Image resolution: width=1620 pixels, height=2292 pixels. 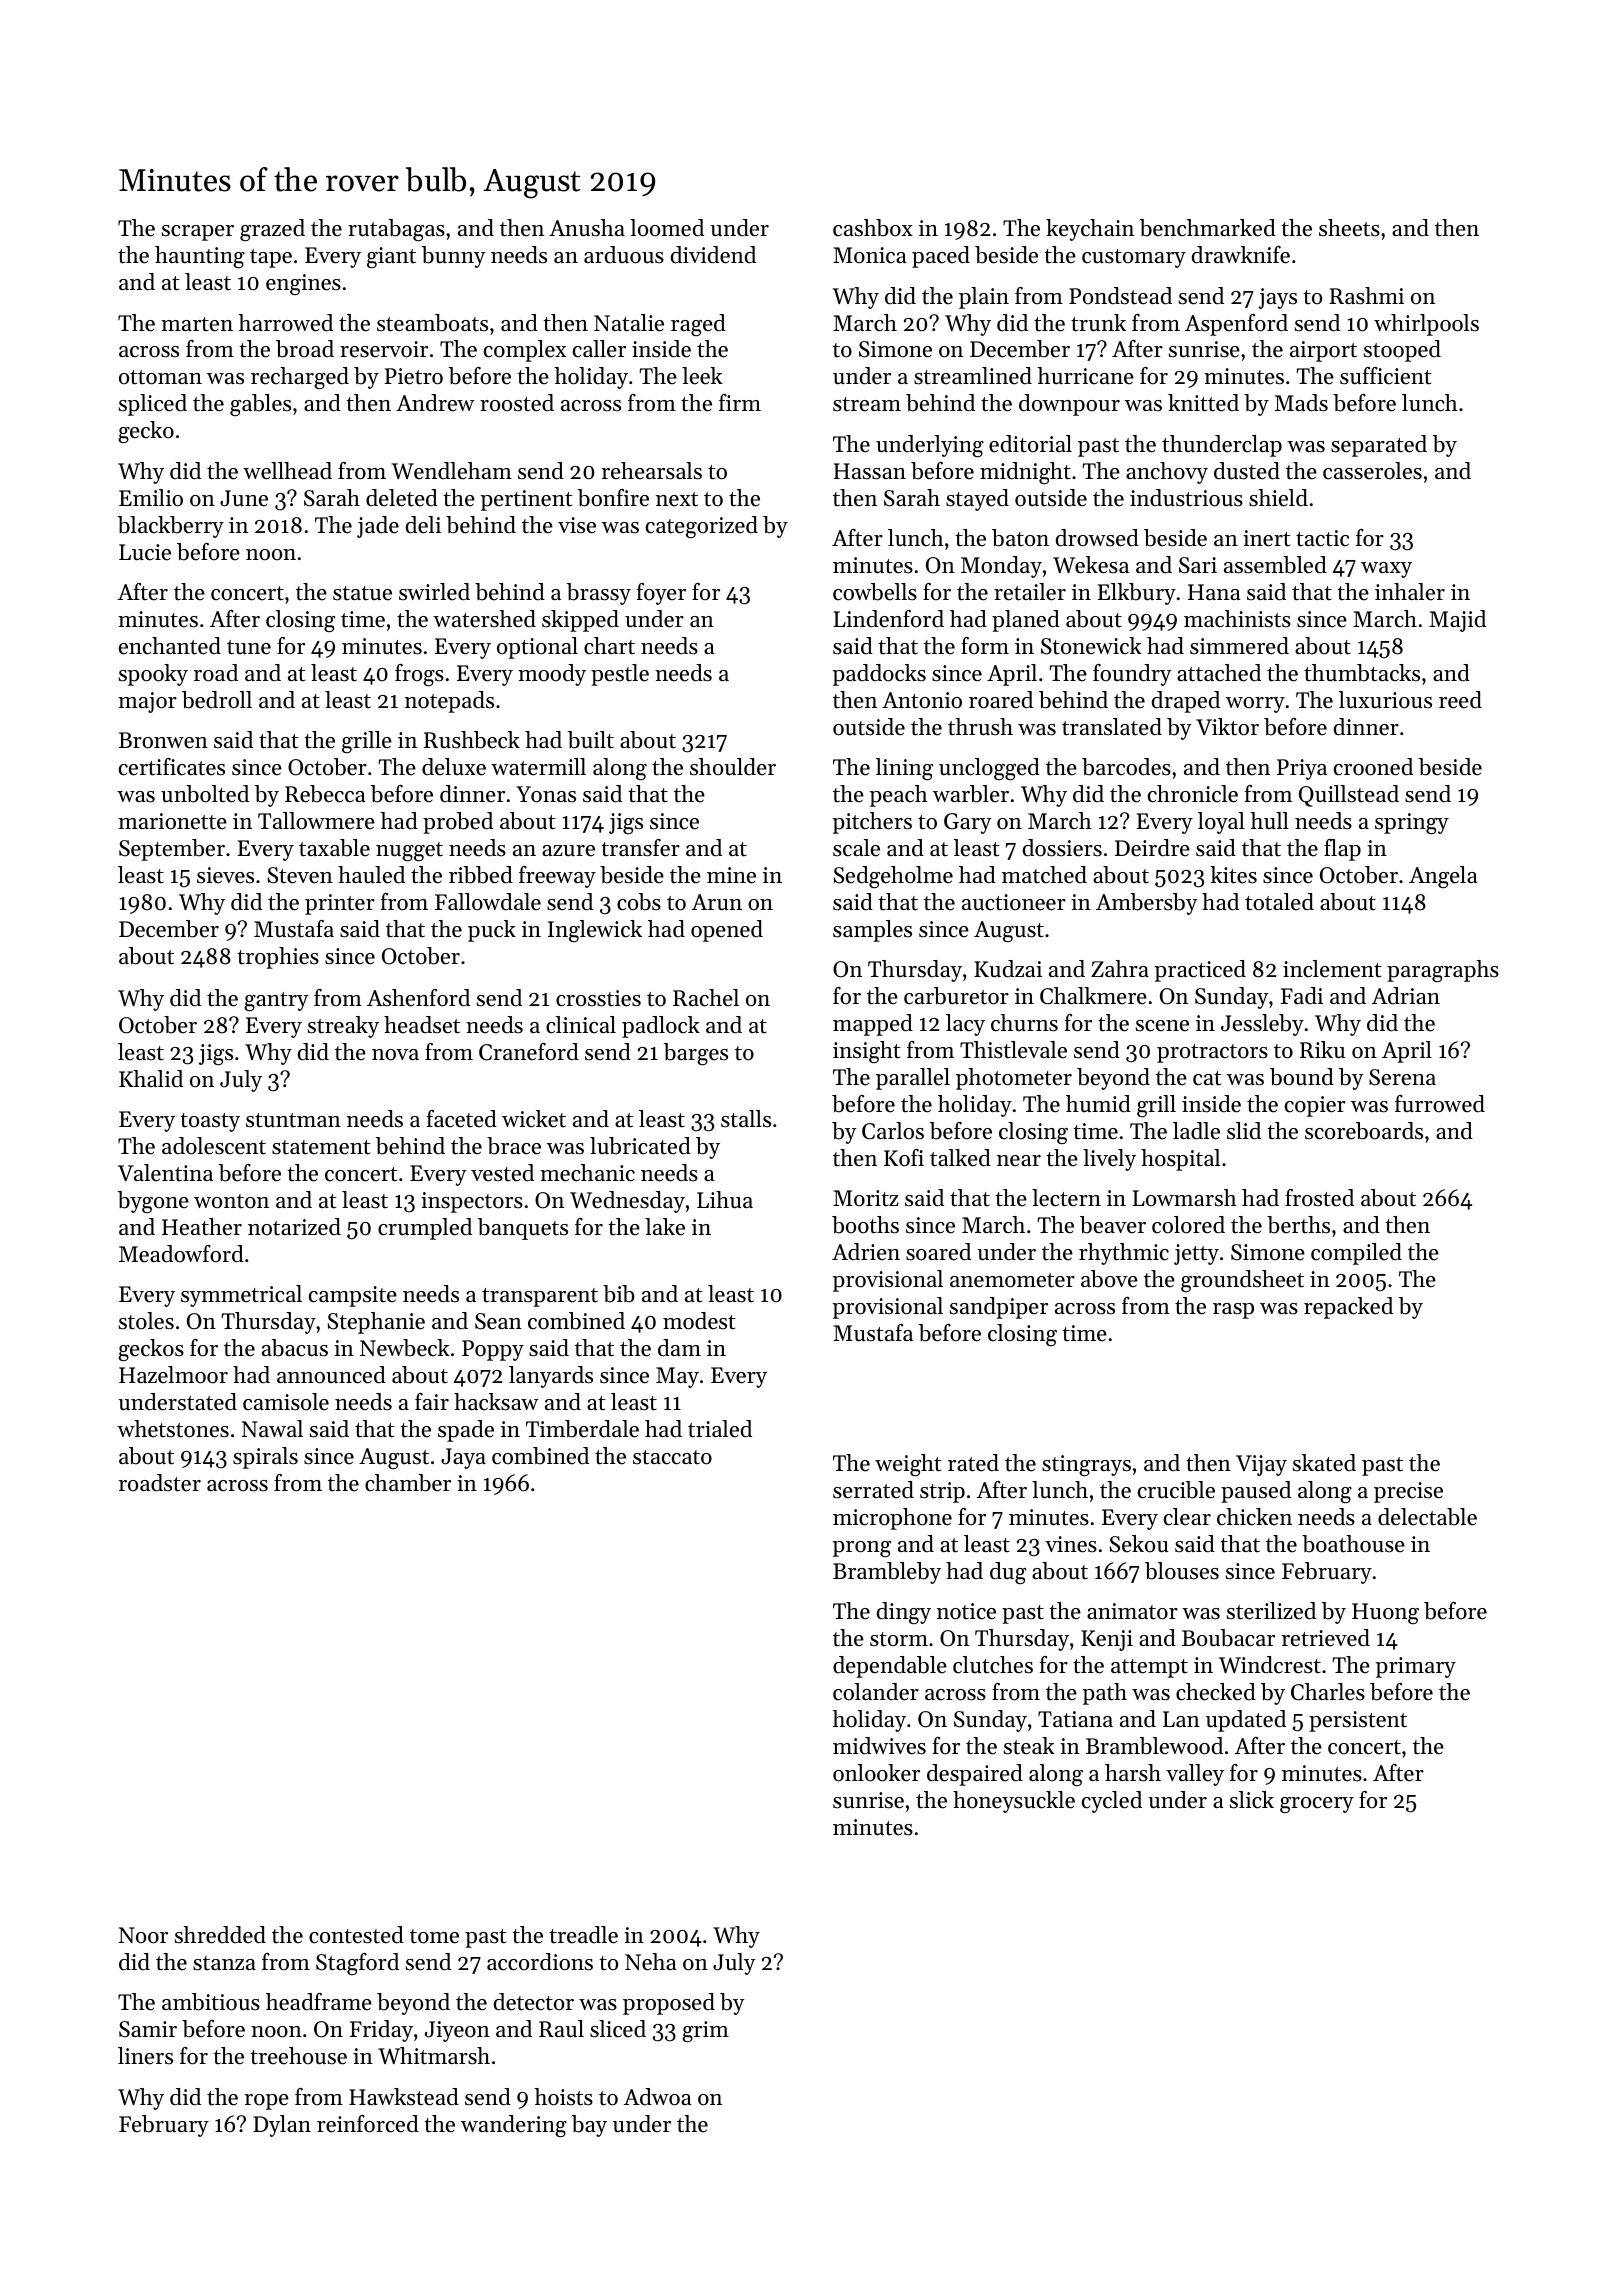 I want to click on enchanted, so click(x=170, y=646).
